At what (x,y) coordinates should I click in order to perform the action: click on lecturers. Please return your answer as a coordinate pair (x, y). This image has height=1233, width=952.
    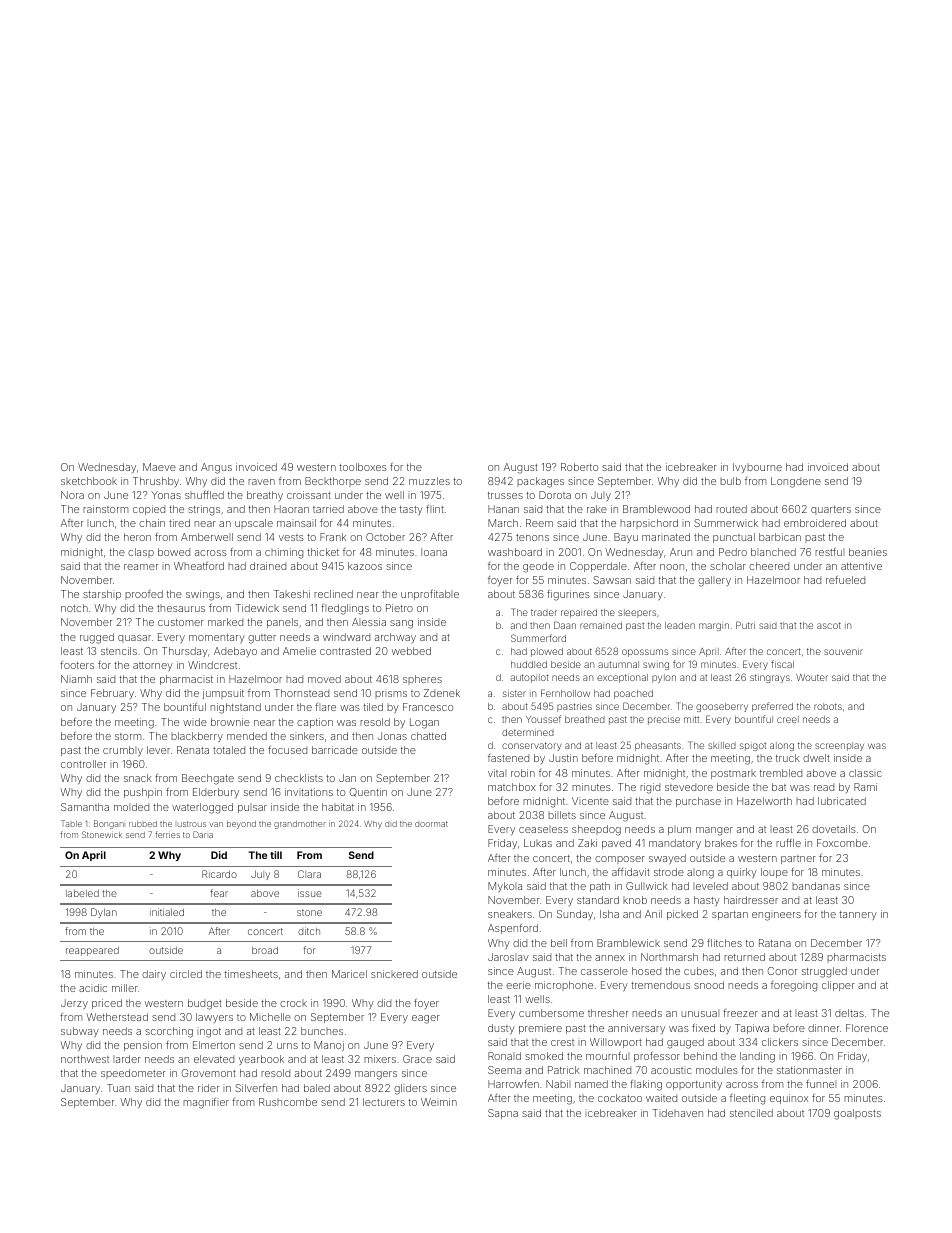
    Looking at the image, I should click on (384, 1102).
